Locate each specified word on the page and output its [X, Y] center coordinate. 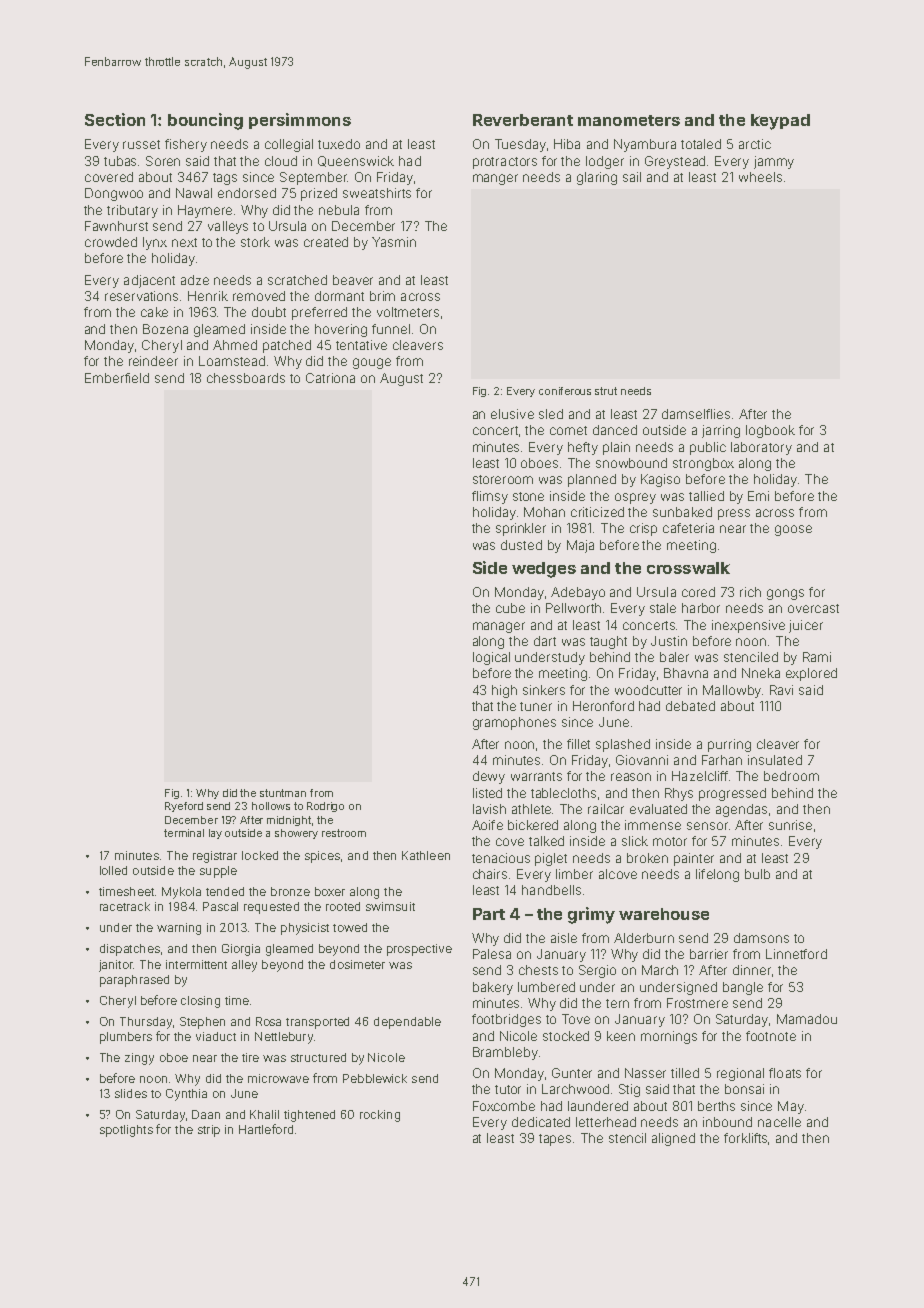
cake [154, 312]
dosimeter [357, 964]
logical [491, 658]
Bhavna [686, 673]
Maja [580, 546]
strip [209, 1131]
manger [495, 179]
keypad [780, 122]
